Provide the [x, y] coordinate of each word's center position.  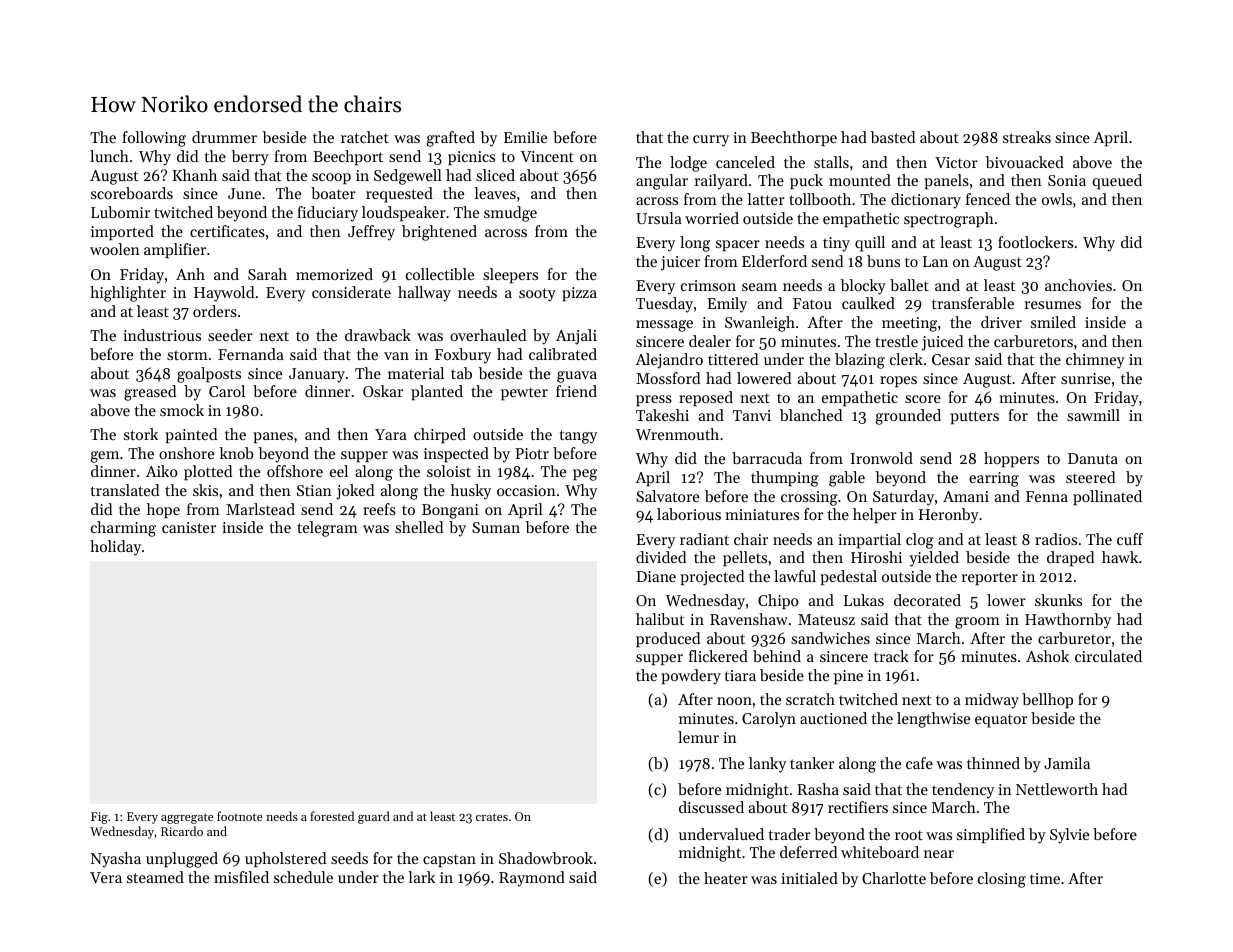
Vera [106, 877]
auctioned [833, 718]
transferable [973, 303]
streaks [1027, 137]
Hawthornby [1068, 621]
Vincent [547, 156]
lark [421, 877]
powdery [691, 677]
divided [661, 557]
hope [163, 510]
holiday [115, 548]
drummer [224, 137]
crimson [708, 285]
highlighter [128, 294]
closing [1002, 880]
